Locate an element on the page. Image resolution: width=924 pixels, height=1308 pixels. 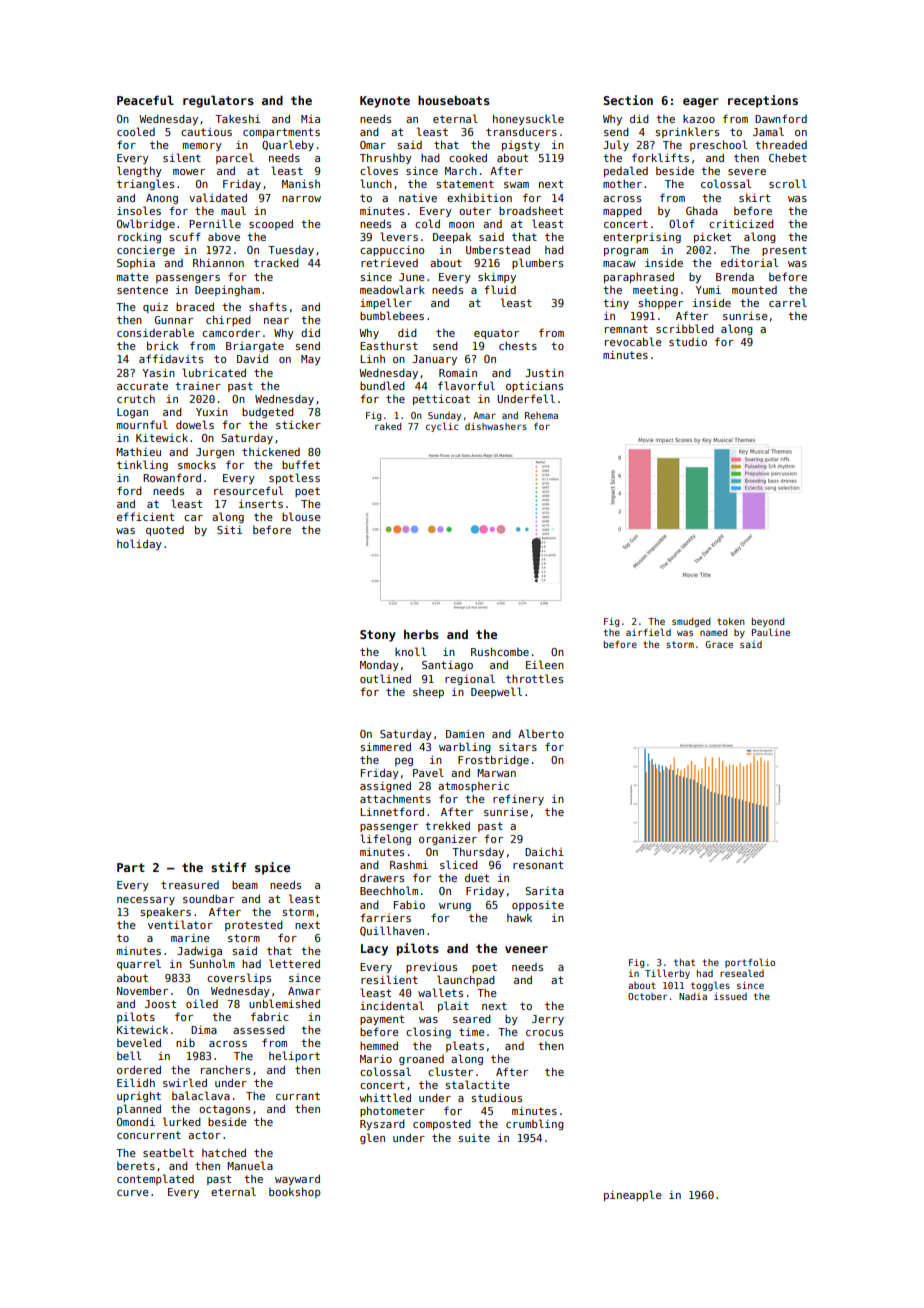
protested is located at coordinates (254, 925).
